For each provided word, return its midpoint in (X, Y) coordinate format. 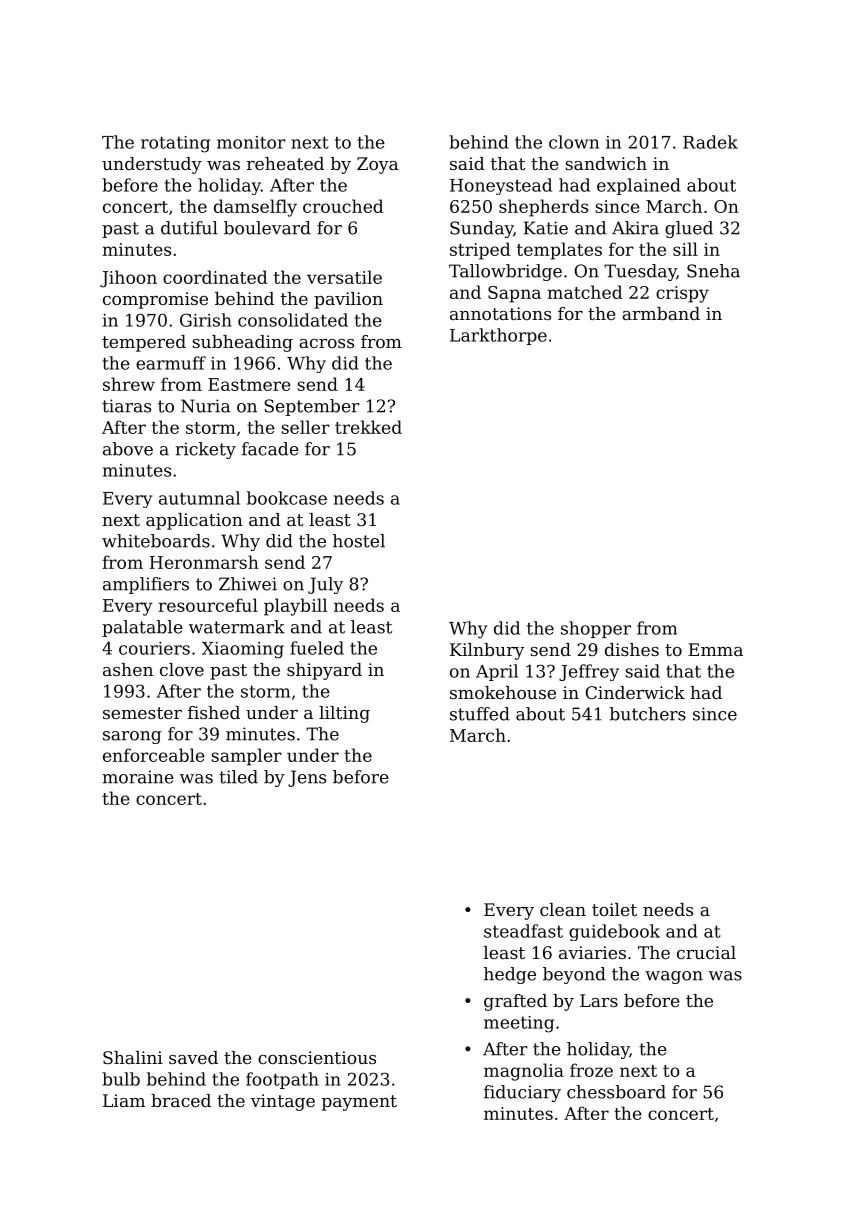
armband (661, 313)
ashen (128, 669)
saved (193, 1057)
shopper (596, 629)
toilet (614, 909)
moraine (138, 777)
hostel (359, 541)
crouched (343, 206)
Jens (307, 778)
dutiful (189, 228)
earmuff (171, 363)
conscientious (317, 1057)
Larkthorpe (498, 336)
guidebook (614, 932)
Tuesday (640, 272)
